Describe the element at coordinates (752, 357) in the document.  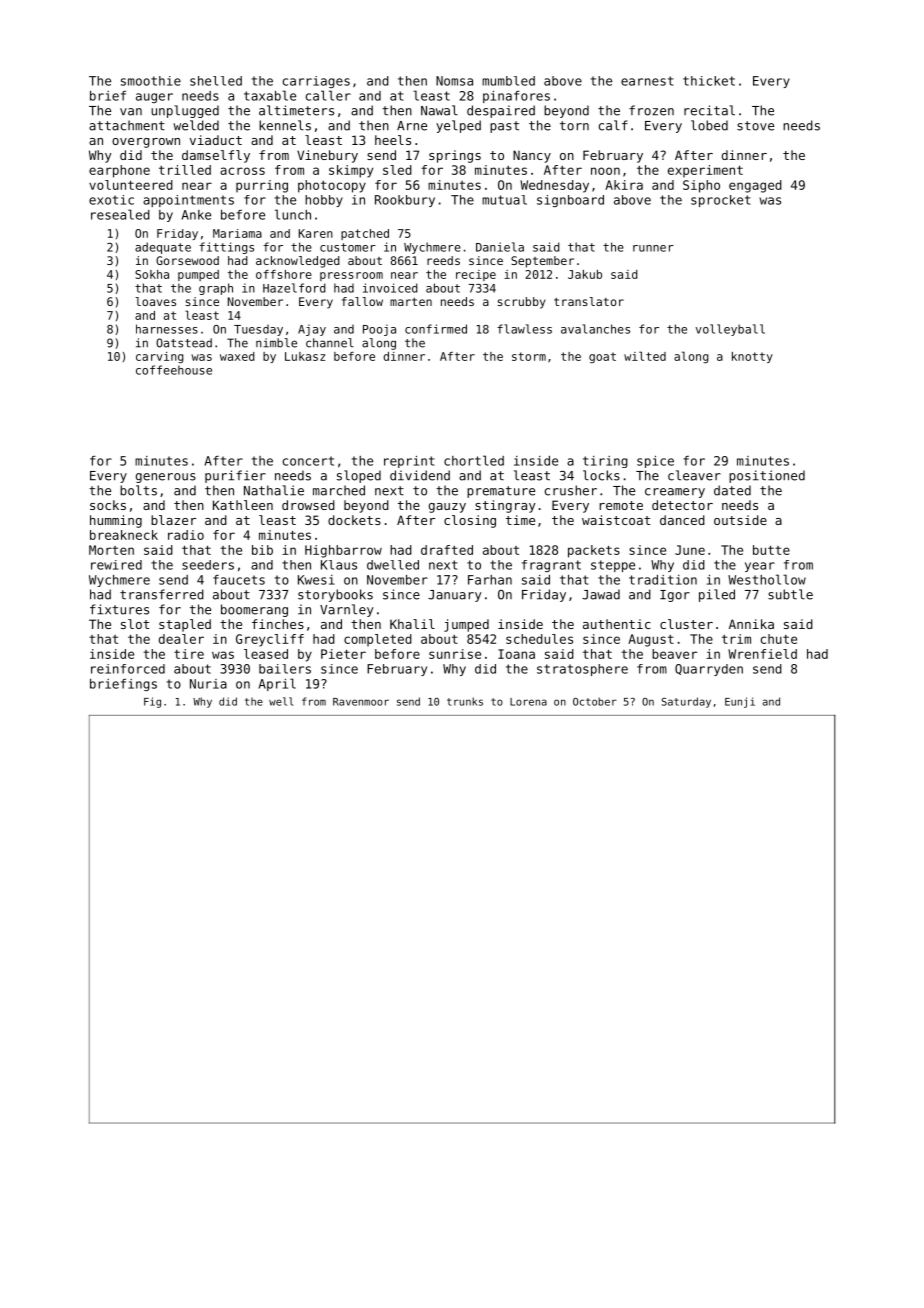
I see `knotty` at that location.
